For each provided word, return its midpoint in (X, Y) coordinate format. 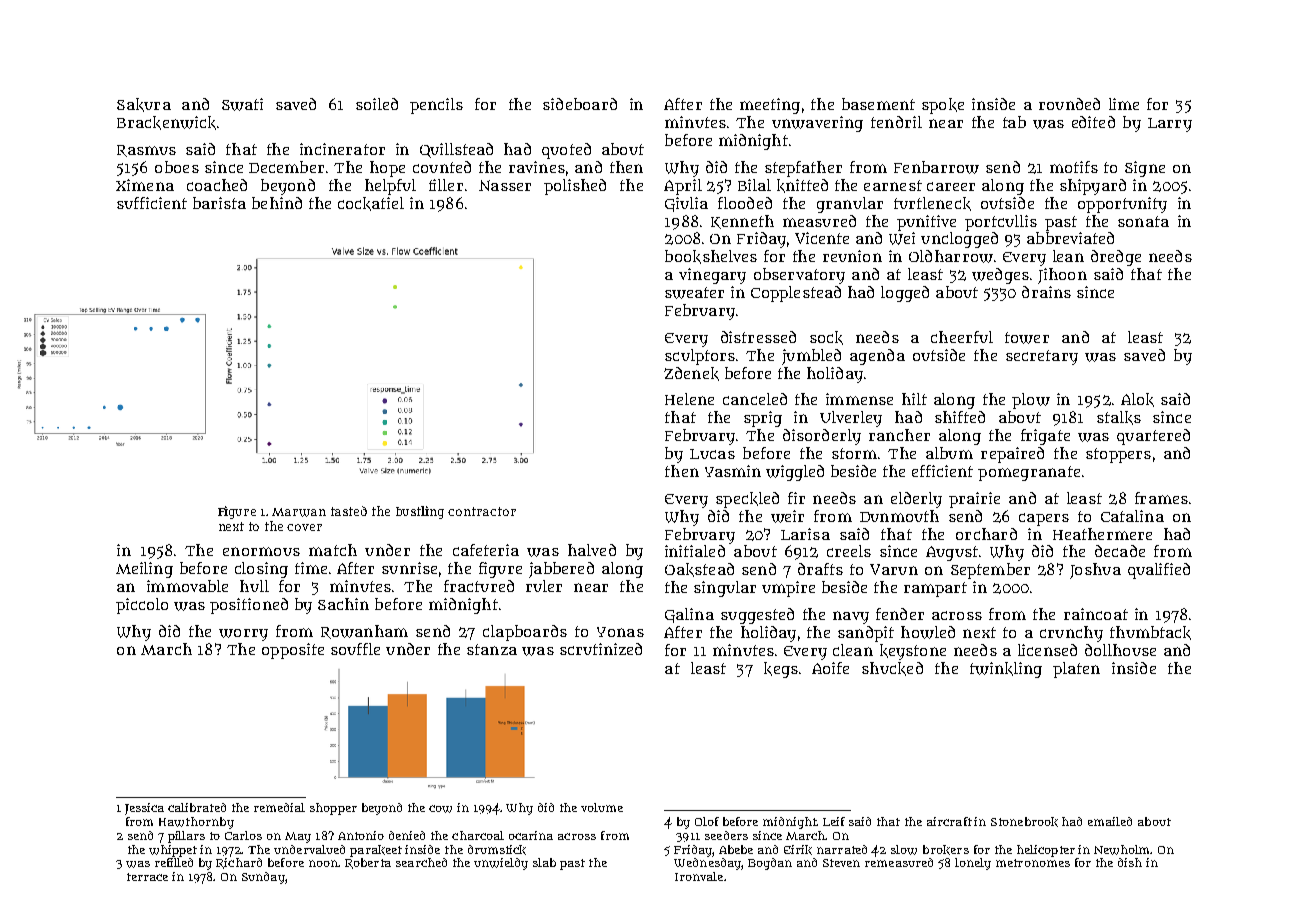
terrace (147, 877)
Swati (242, 104)
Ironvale (699, 876)
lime (1124, 104)
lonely (973, 864)
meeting (770, 106)
